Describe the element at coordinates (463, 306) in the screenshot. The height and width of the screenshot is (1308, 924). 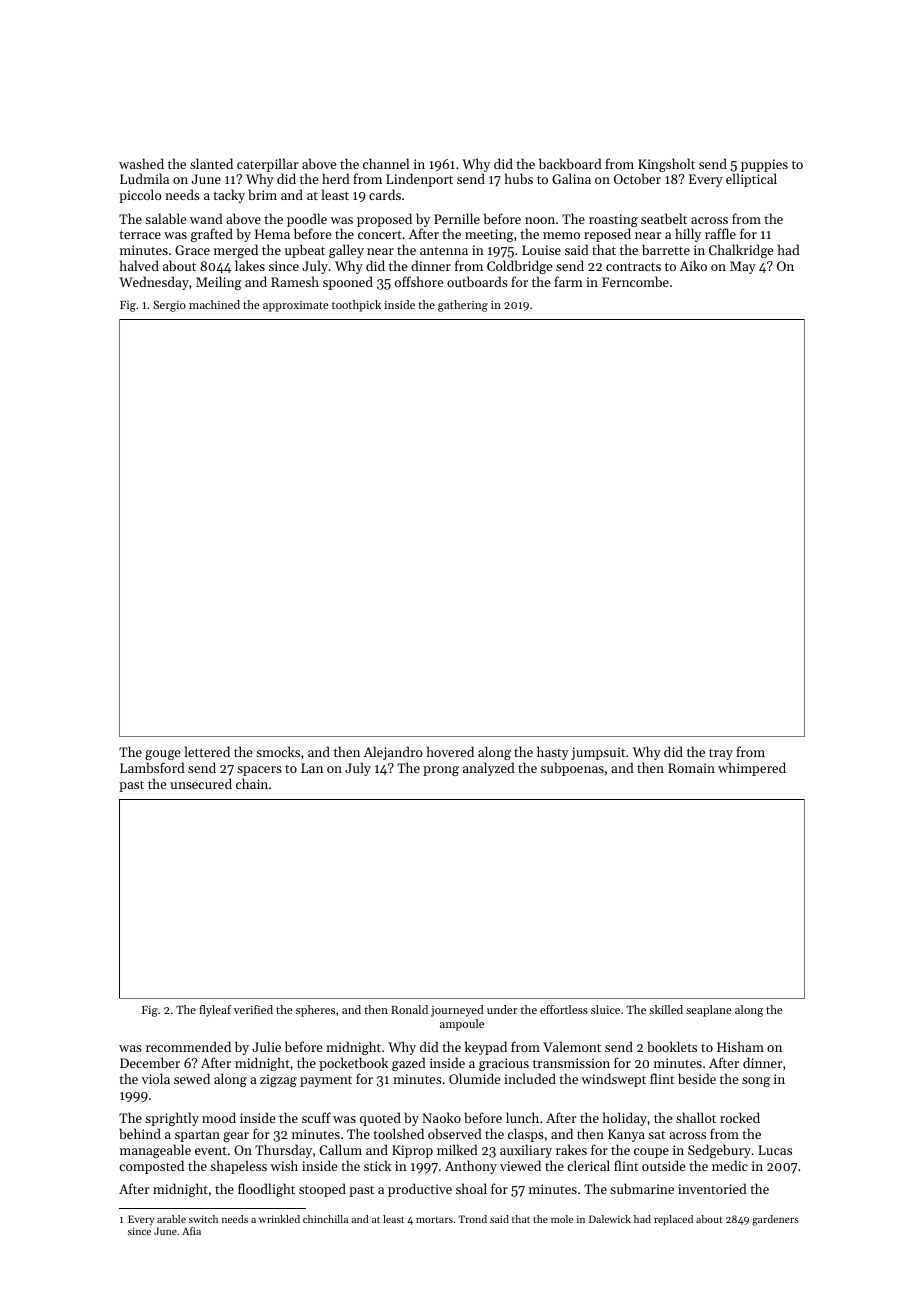
I see `gathering` at that location.
